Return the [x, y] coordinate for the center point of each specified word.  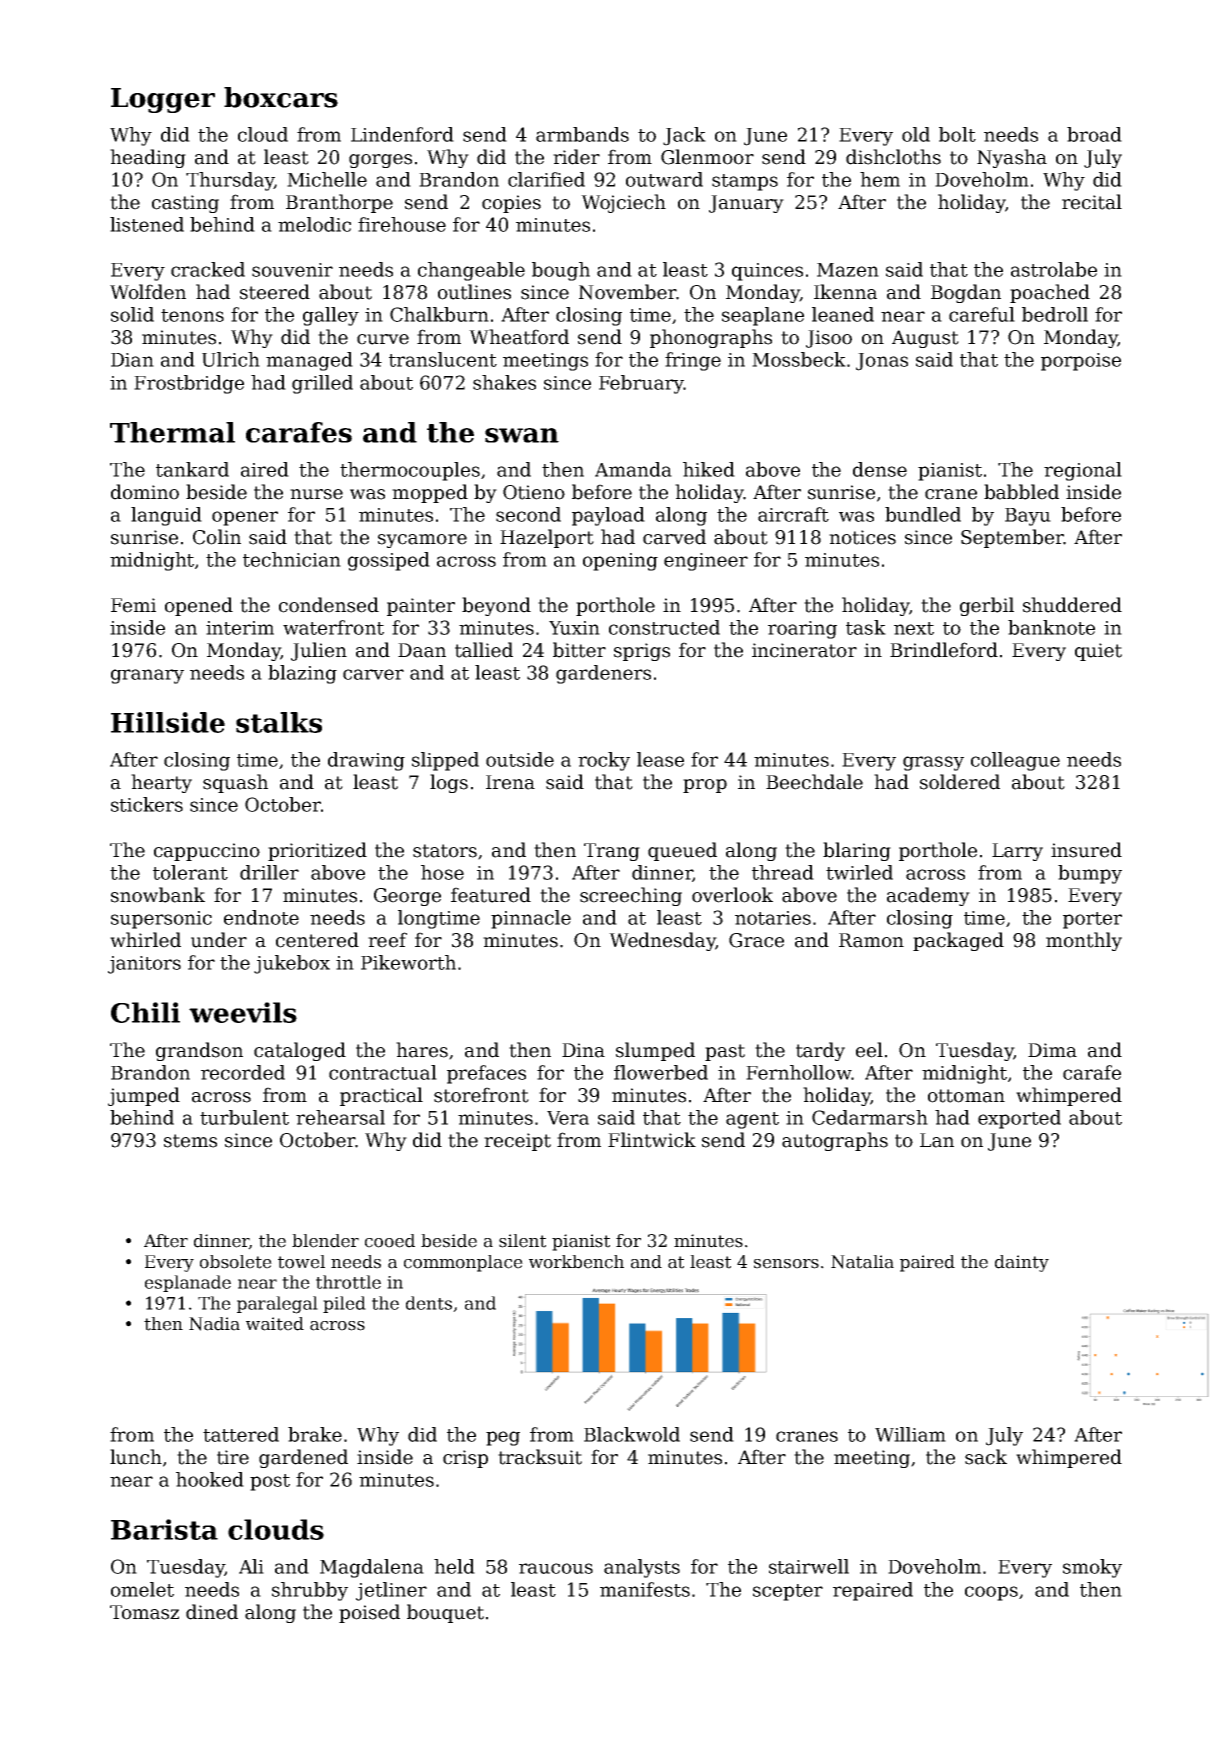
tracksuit [540, 1457]
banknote [1051, 627]
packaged [958, 941]
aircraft [793, 514]
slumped [655, 1051]
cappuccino [207, 852]
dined [212, 1612]
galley [331, 316]
